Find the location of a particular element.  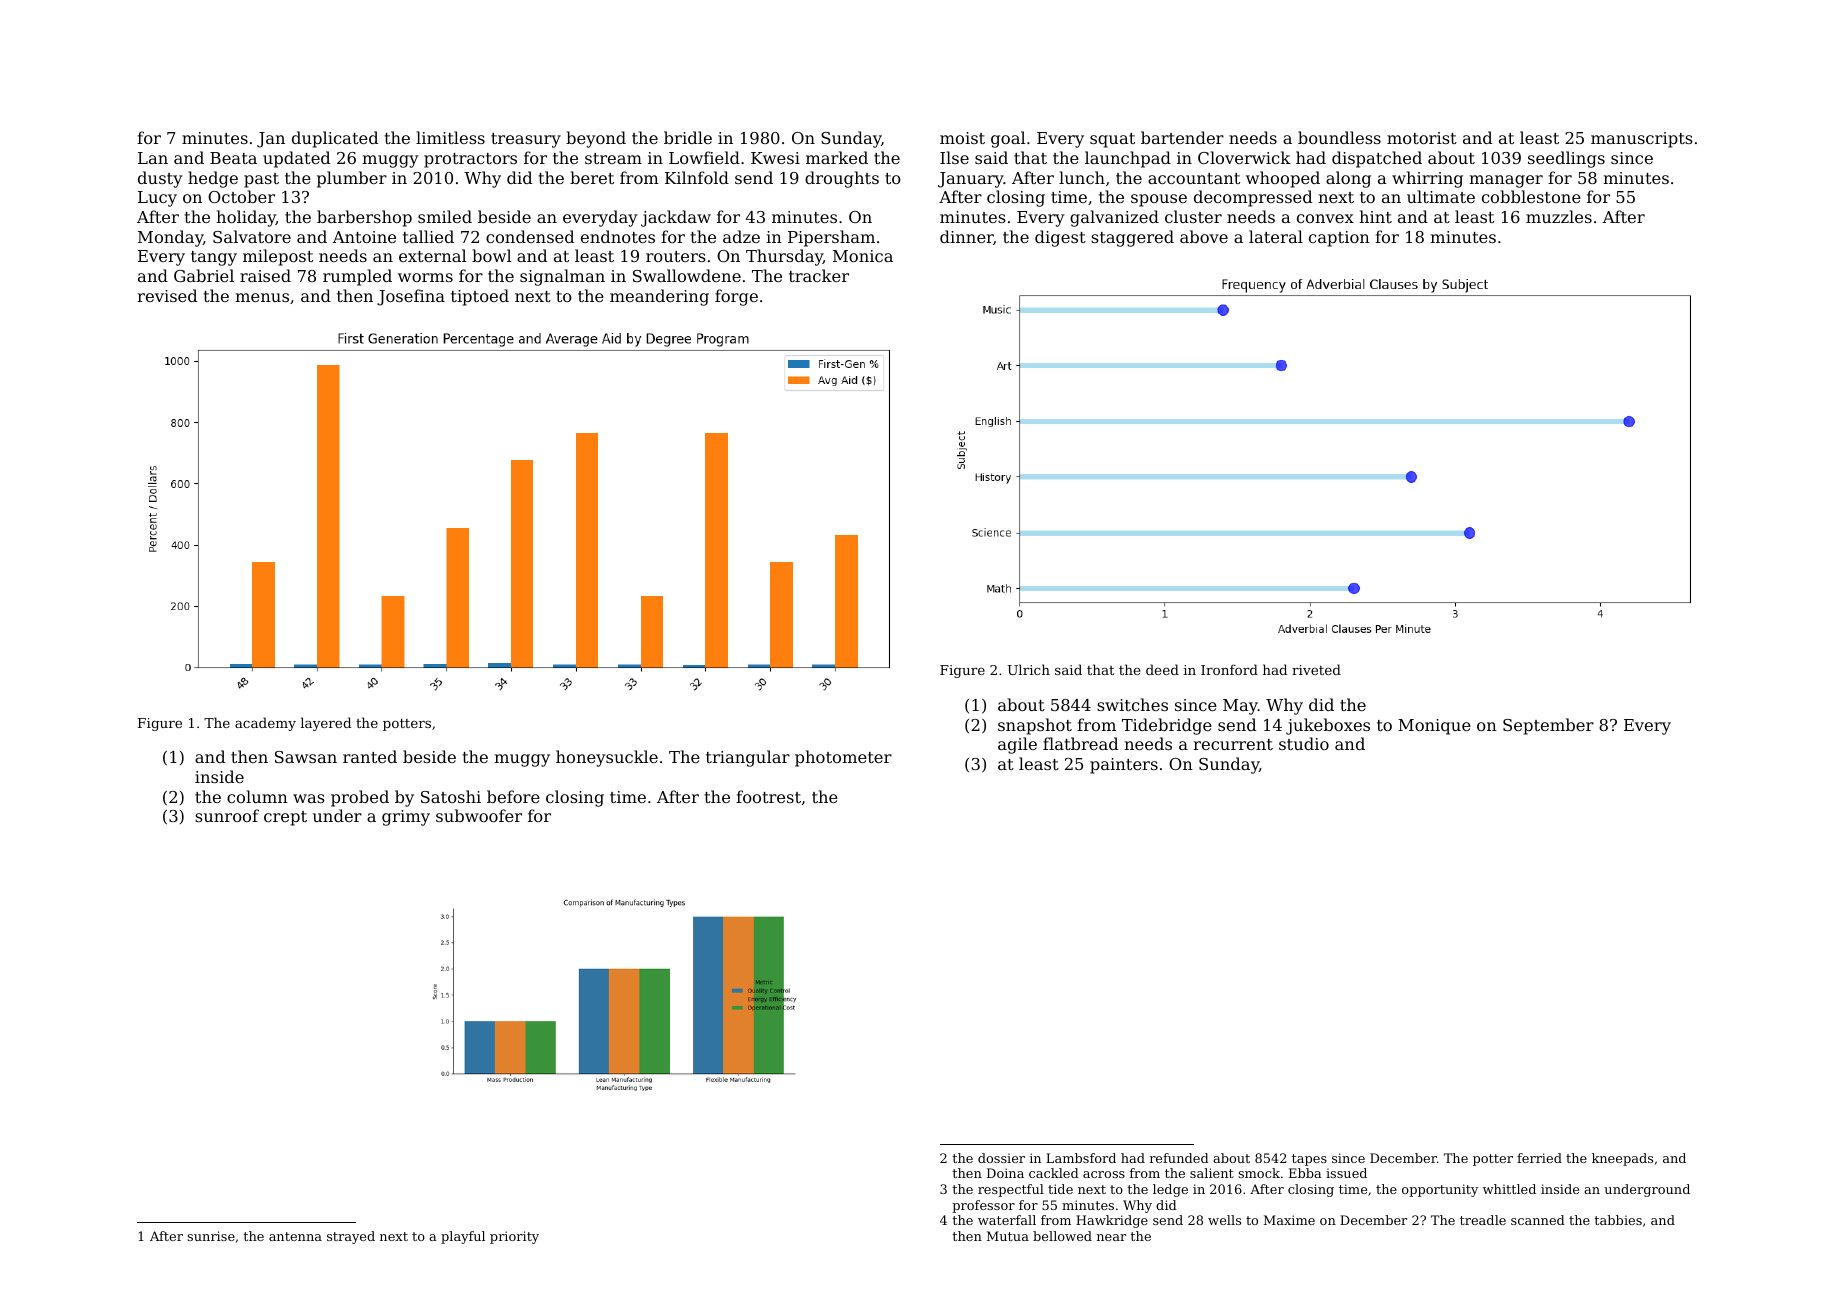

sunrise is located at coordinates (211, 1236).
